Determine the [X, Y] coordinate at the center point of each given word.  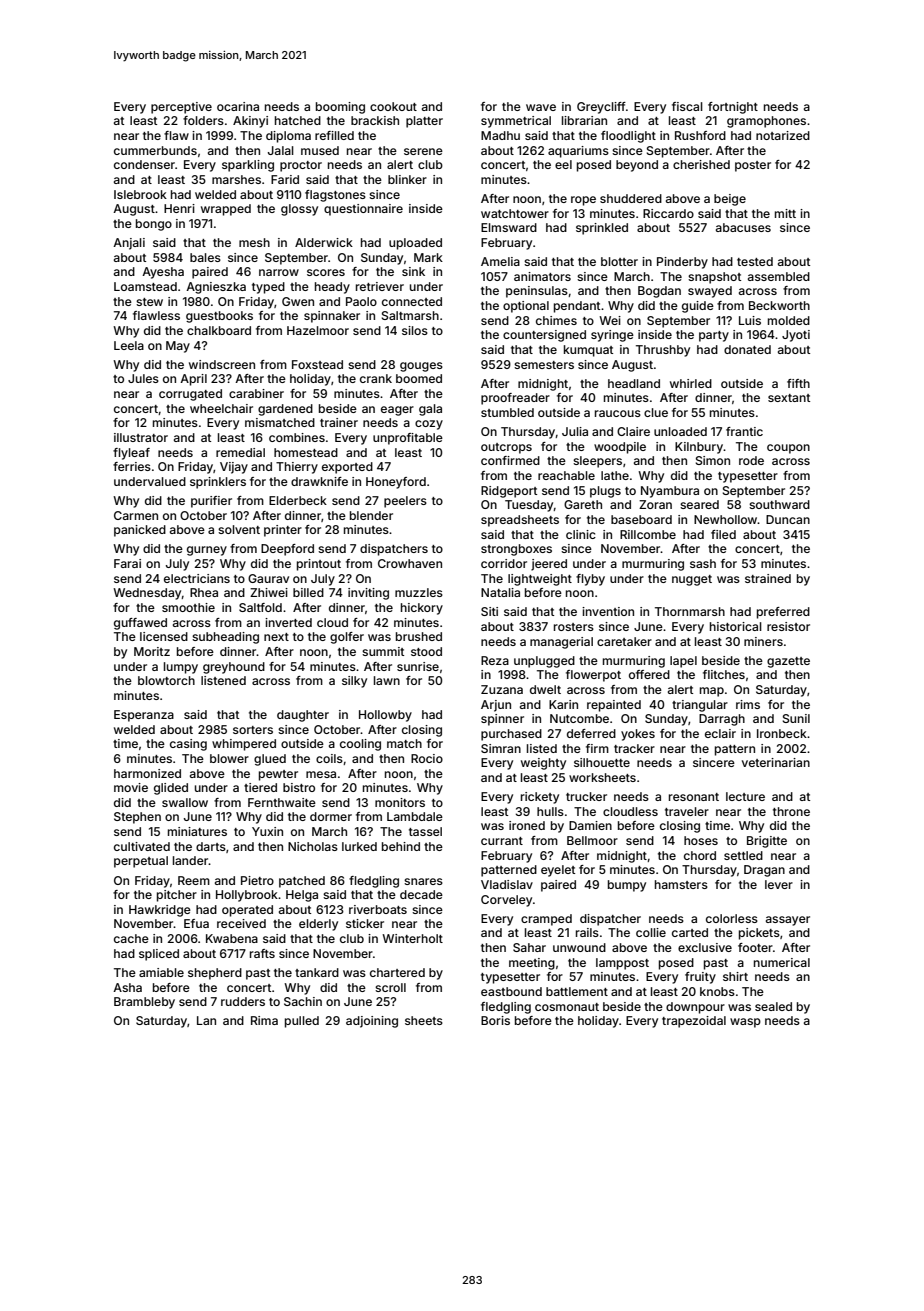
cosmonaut [567, 1007]
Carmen [136, 515]
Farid [285, 179]
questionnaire [363, 210]
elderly [318, 925]
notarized [783, 135]
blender [371, 515]
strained [768, 578]
